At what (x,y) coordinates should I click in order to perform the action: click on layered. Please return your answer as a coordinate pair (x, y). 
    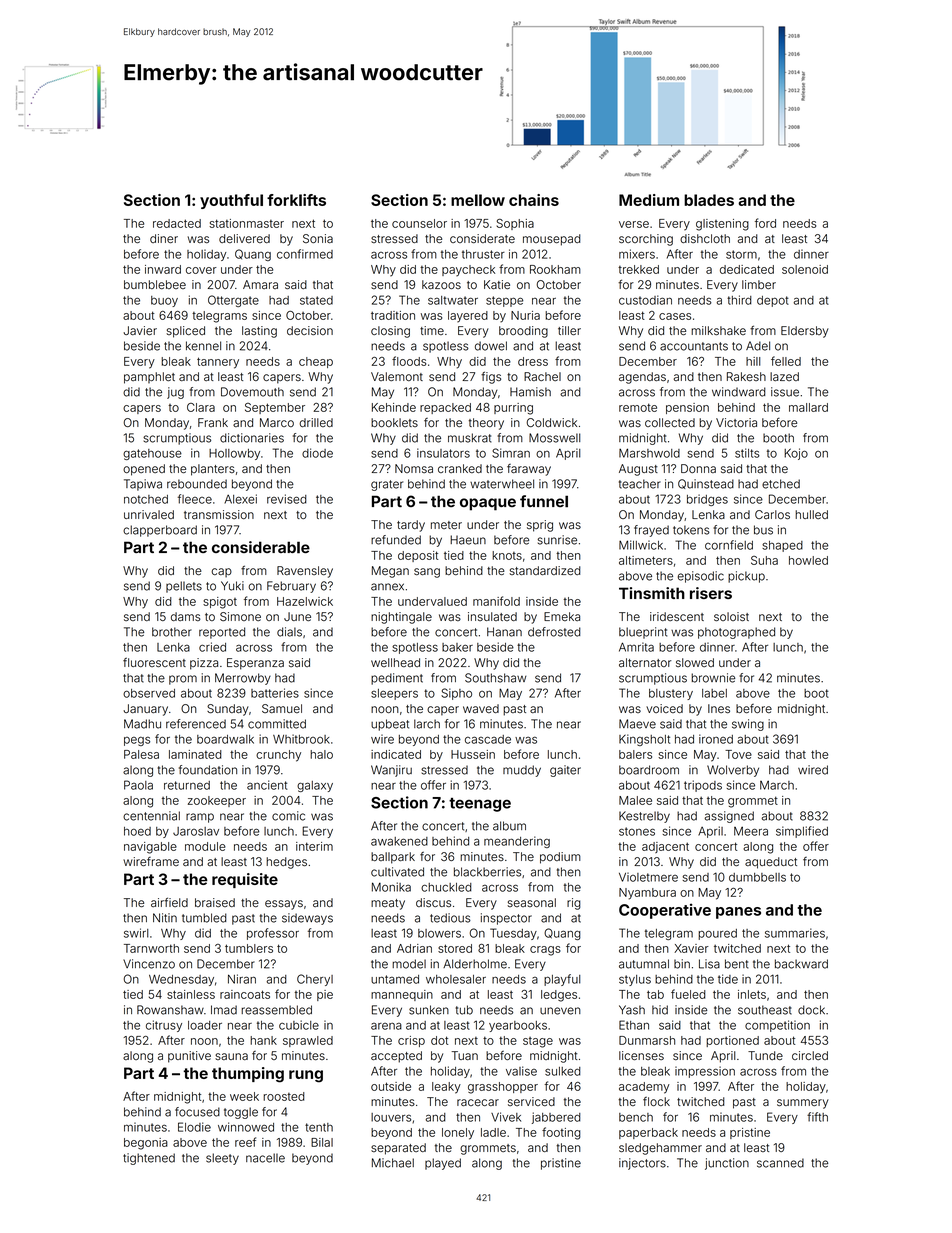
    Looking at the image, I should click on (468, 316).
